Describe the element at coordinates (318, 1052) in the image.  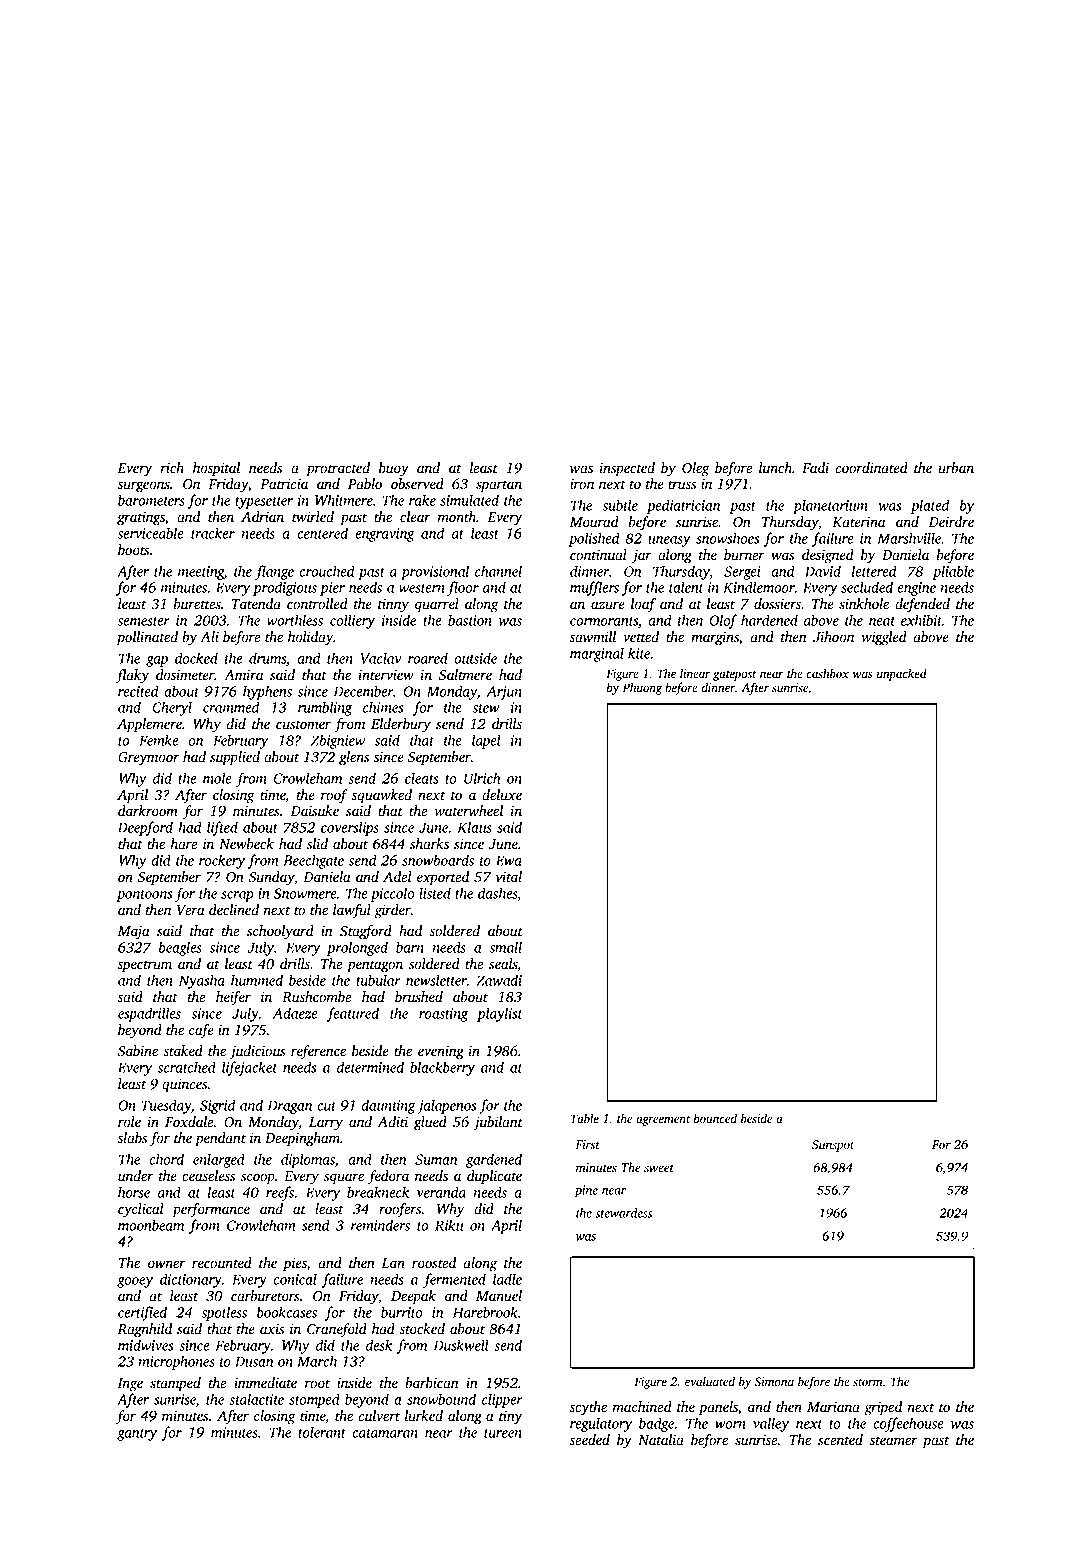
I see `reference` at that location.
